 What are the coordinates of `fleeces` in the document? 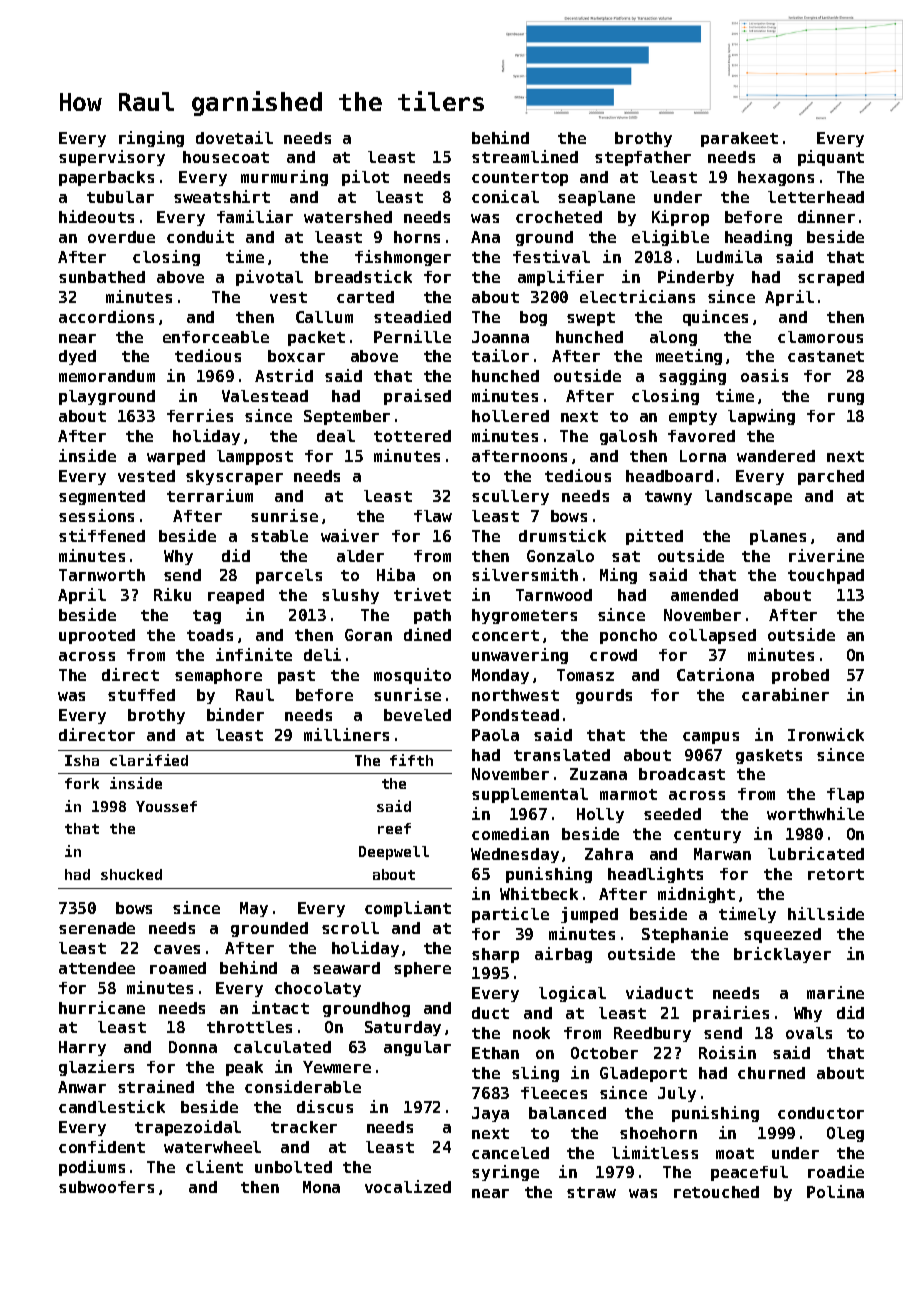 It's located at (554, 1093).
